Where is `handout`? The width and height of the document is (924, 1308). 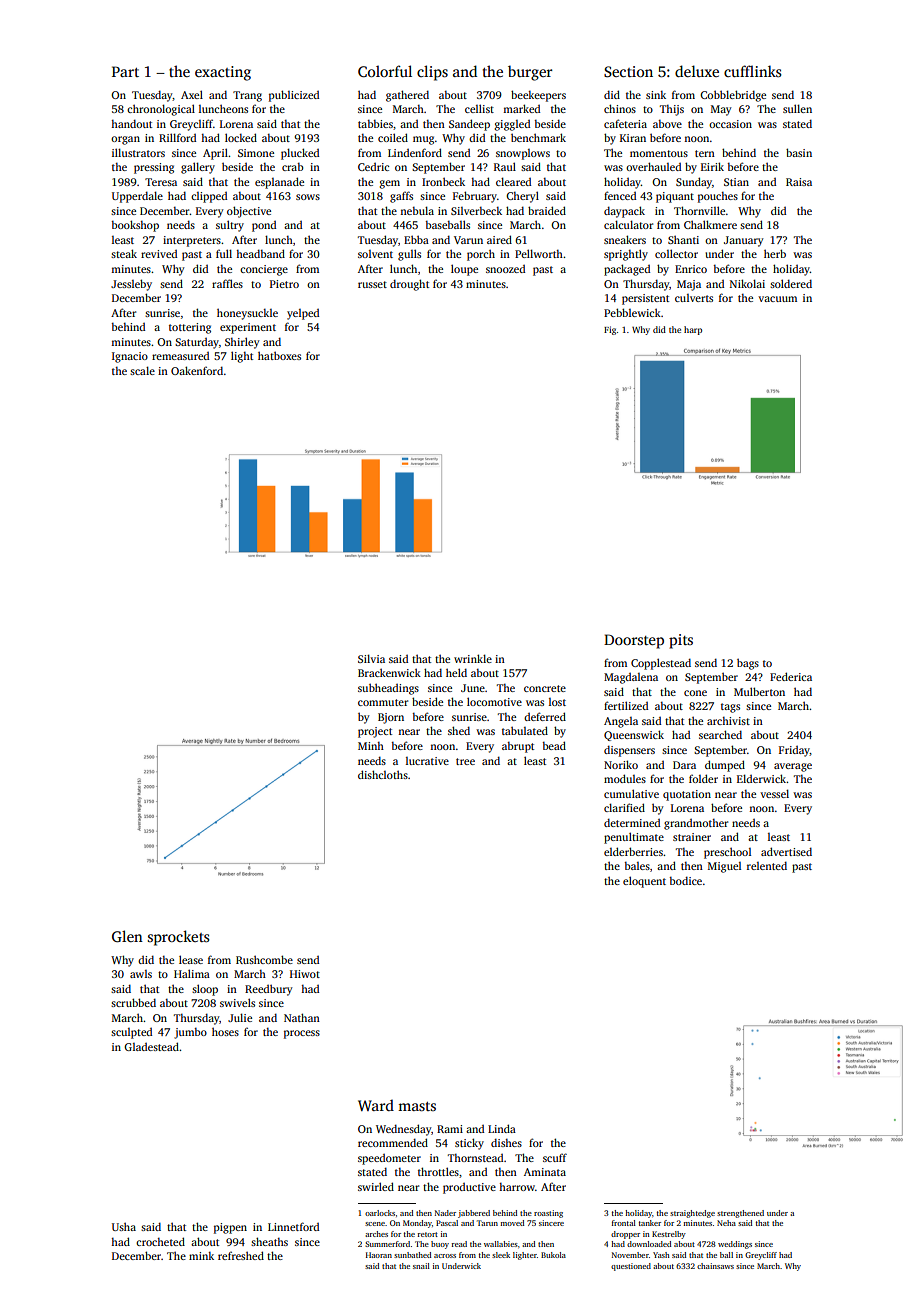 handout is located at coordinates (131, 123).
